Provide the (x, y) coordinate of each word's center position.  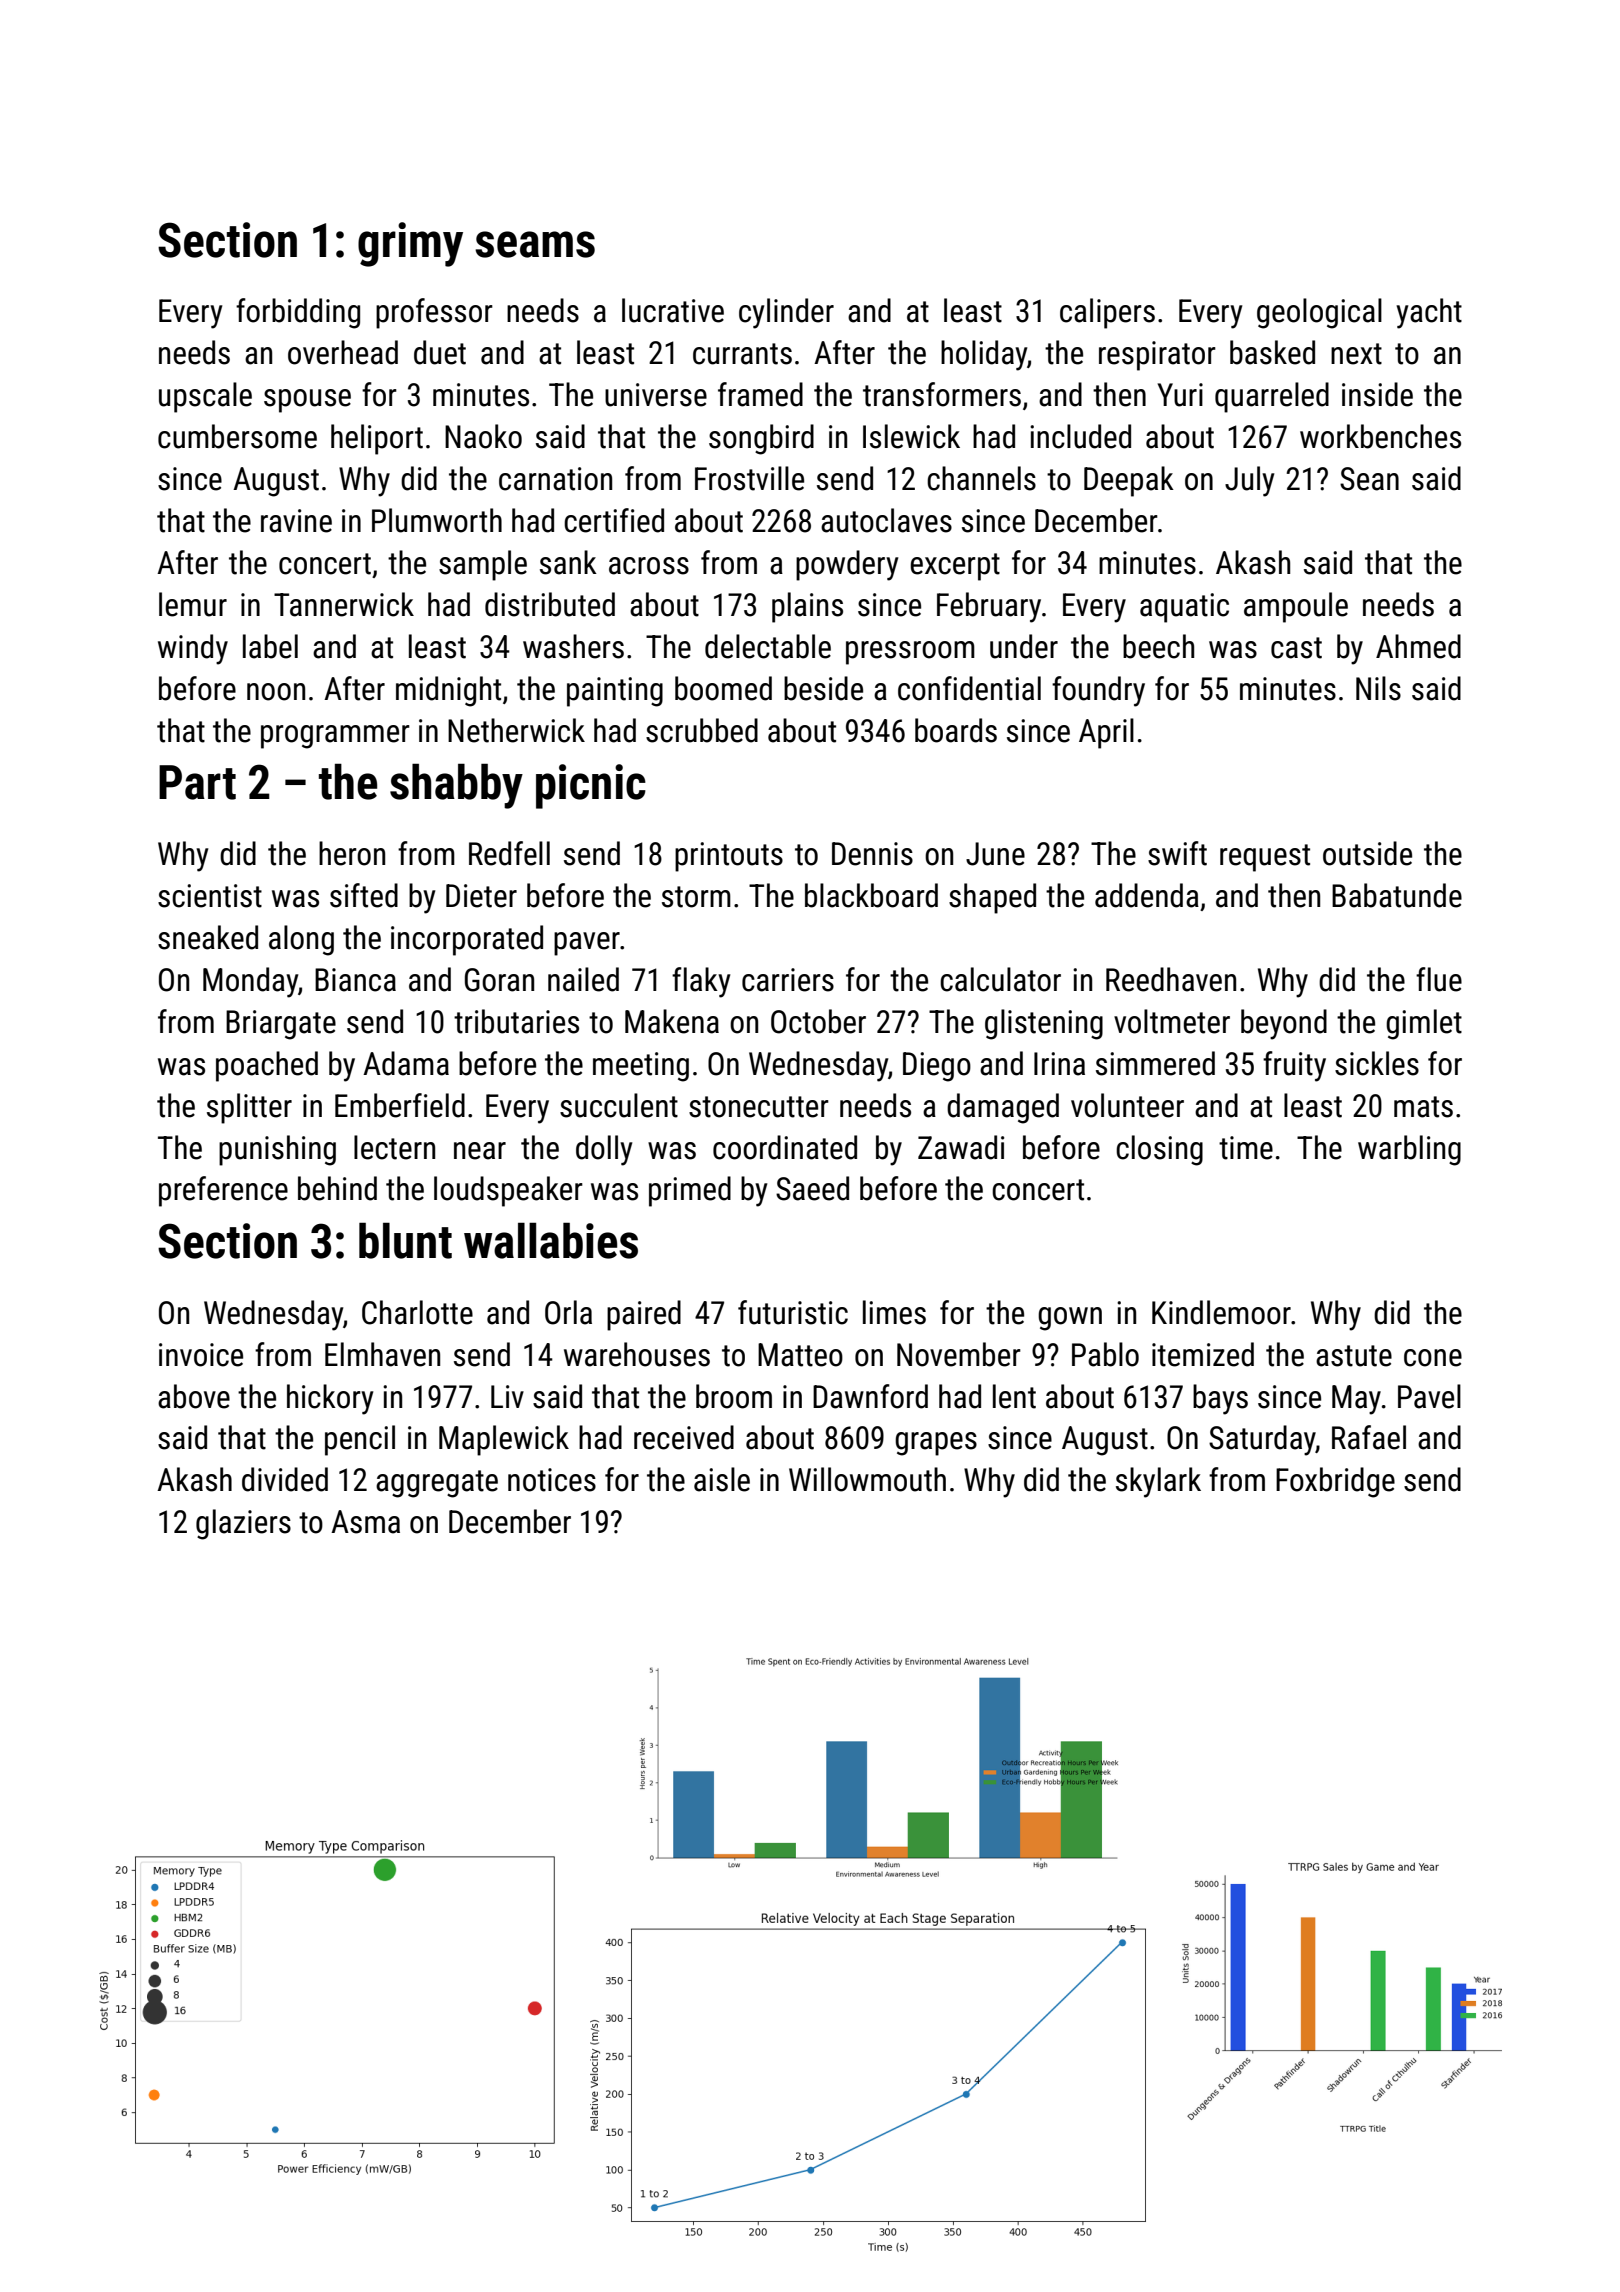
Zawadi (961, 1147)
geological (1319, 313)
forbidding (298, 313)
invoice (201, 1355)
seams (535, 244)
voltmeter (1172, 1021)
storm (696, 897)
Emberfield (400, 1105)
